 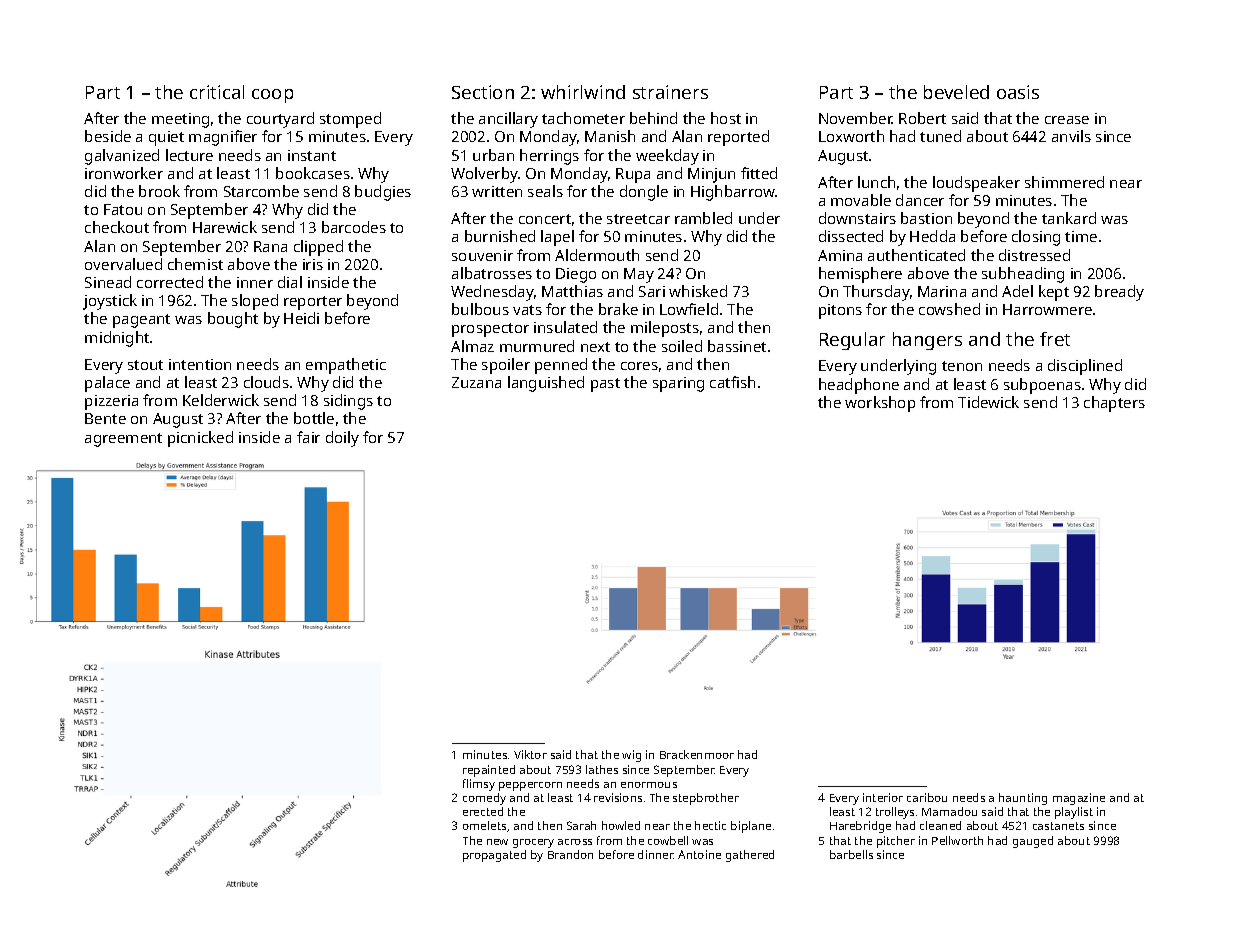 I want to click on Diego, so click(x=576, y=275).
